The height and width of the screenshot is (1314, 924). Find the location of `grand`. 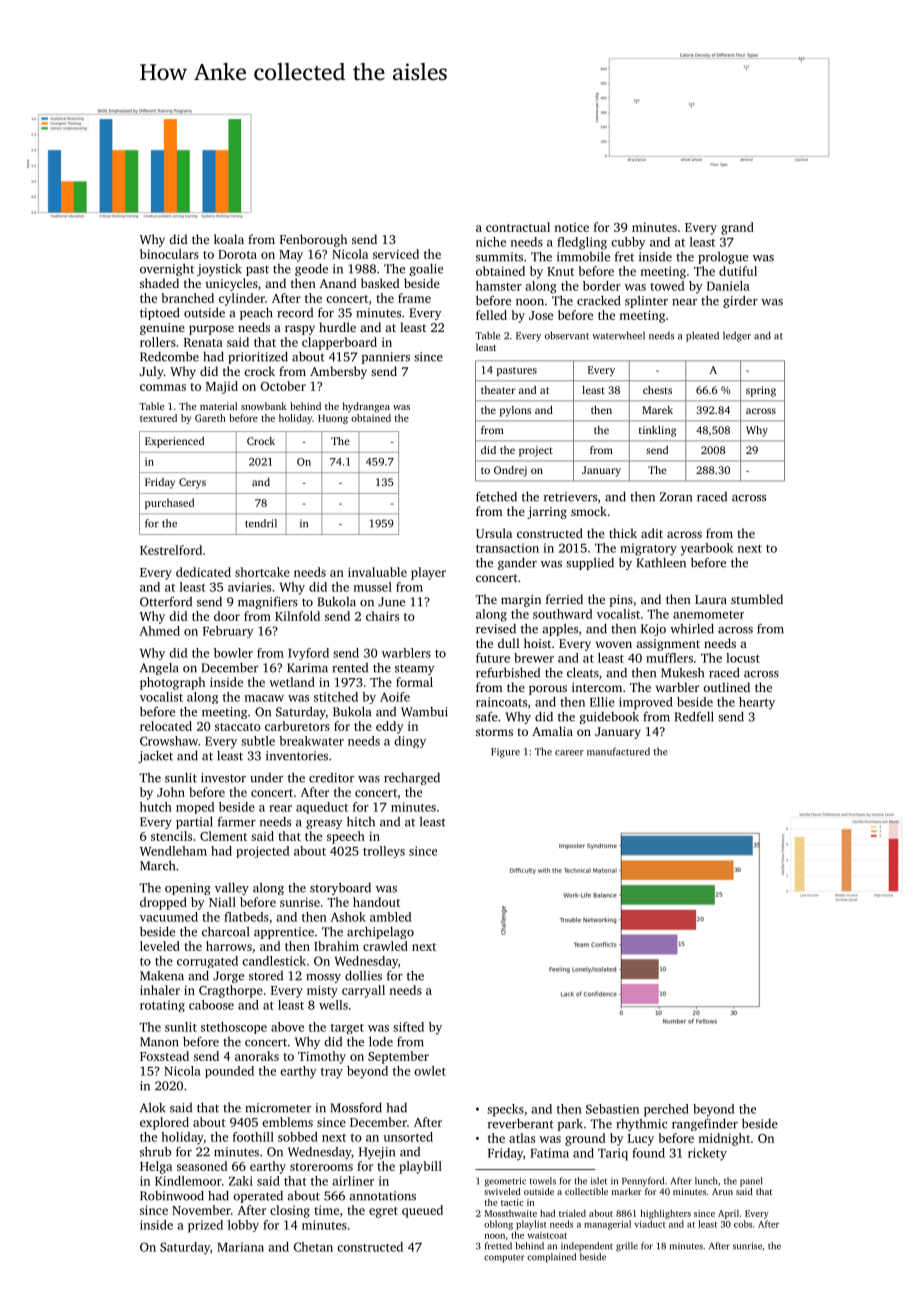

grand is located at coordinates (737, 228).
